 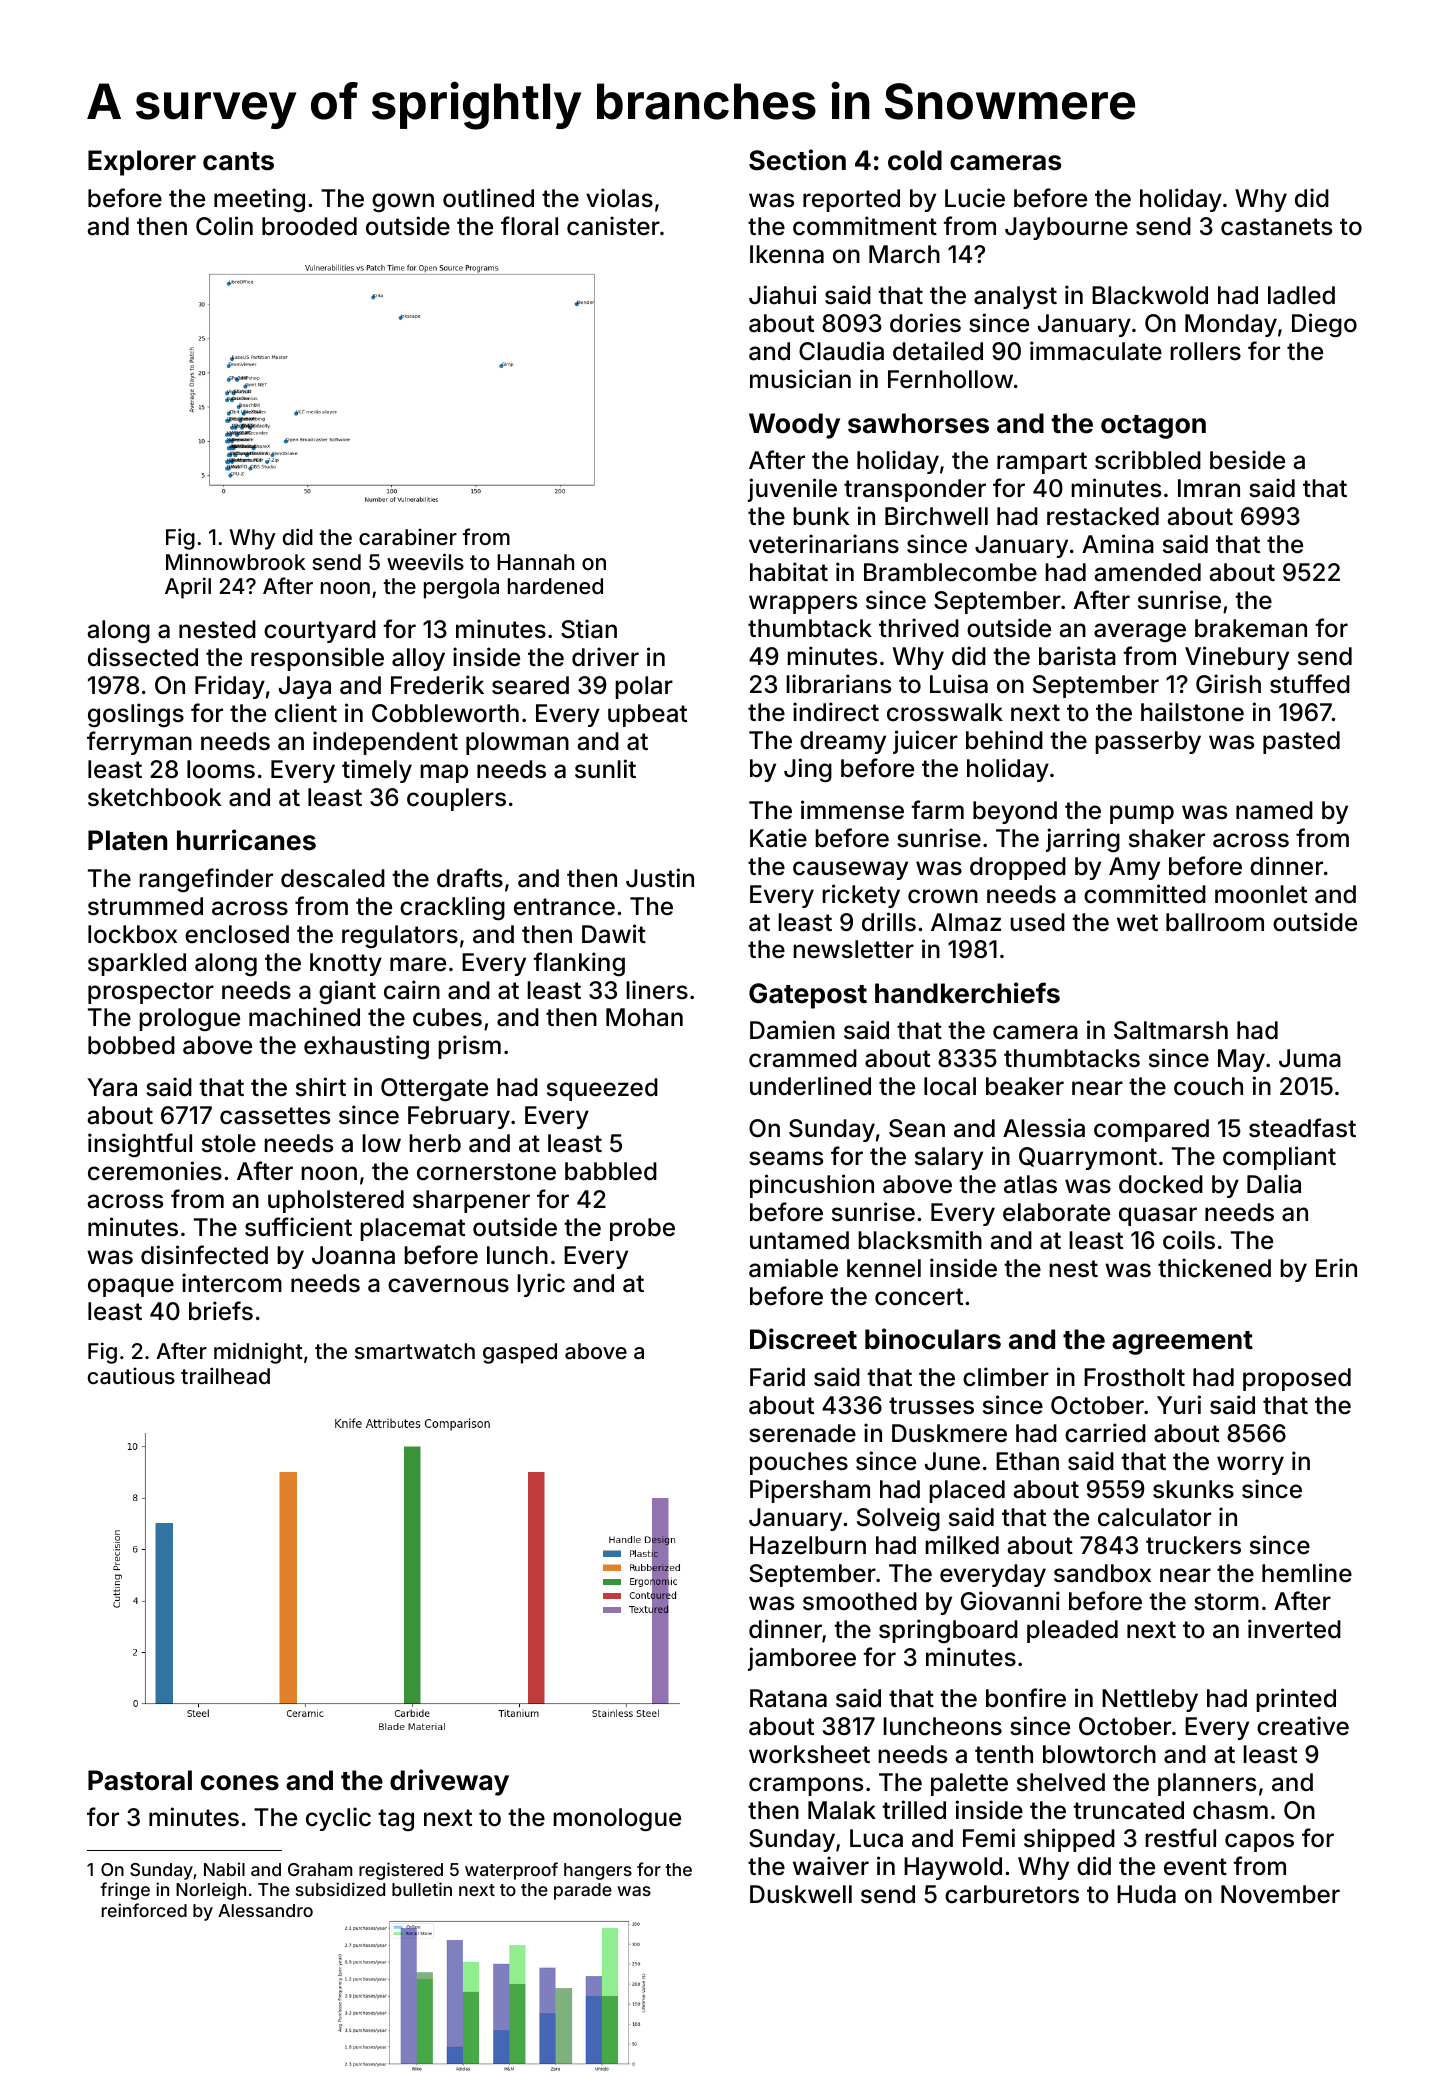 What do you see at coordinates (224, 1869) in the screenshot?
I see `Nabil` at bounding box center [224, 1869].
